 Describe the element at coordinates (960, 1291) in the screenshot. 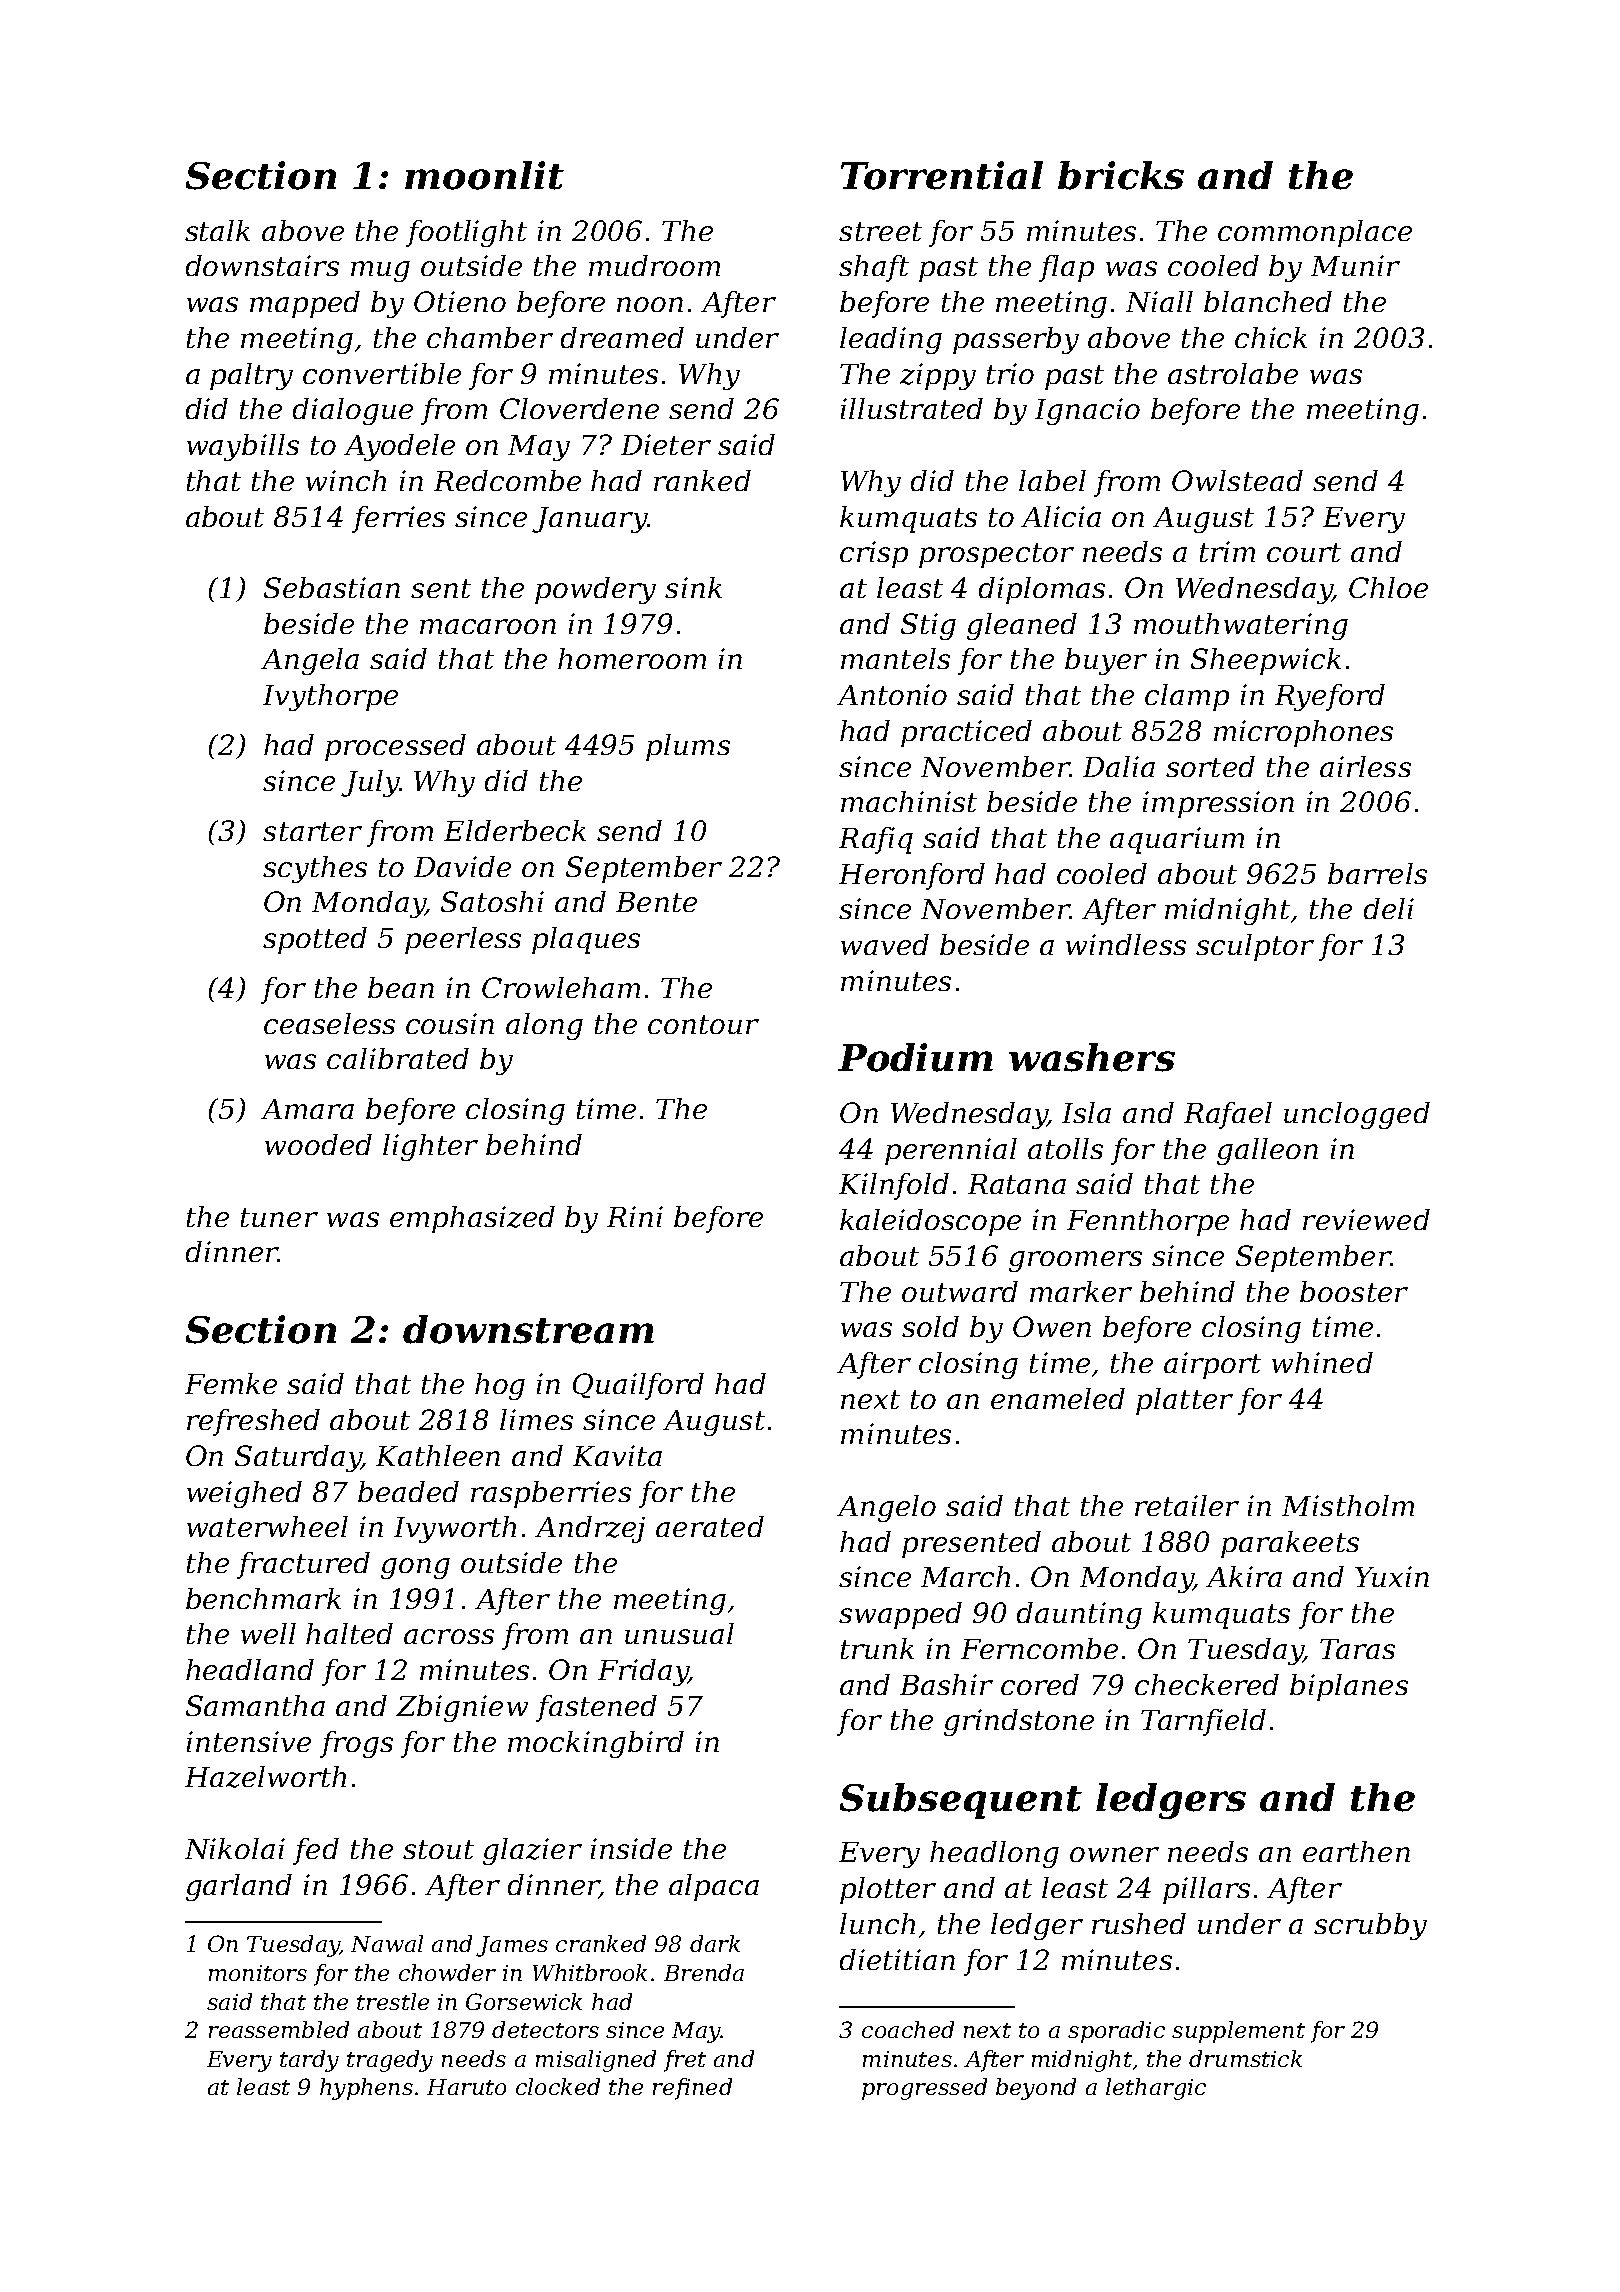

I see `outward` at that location.
